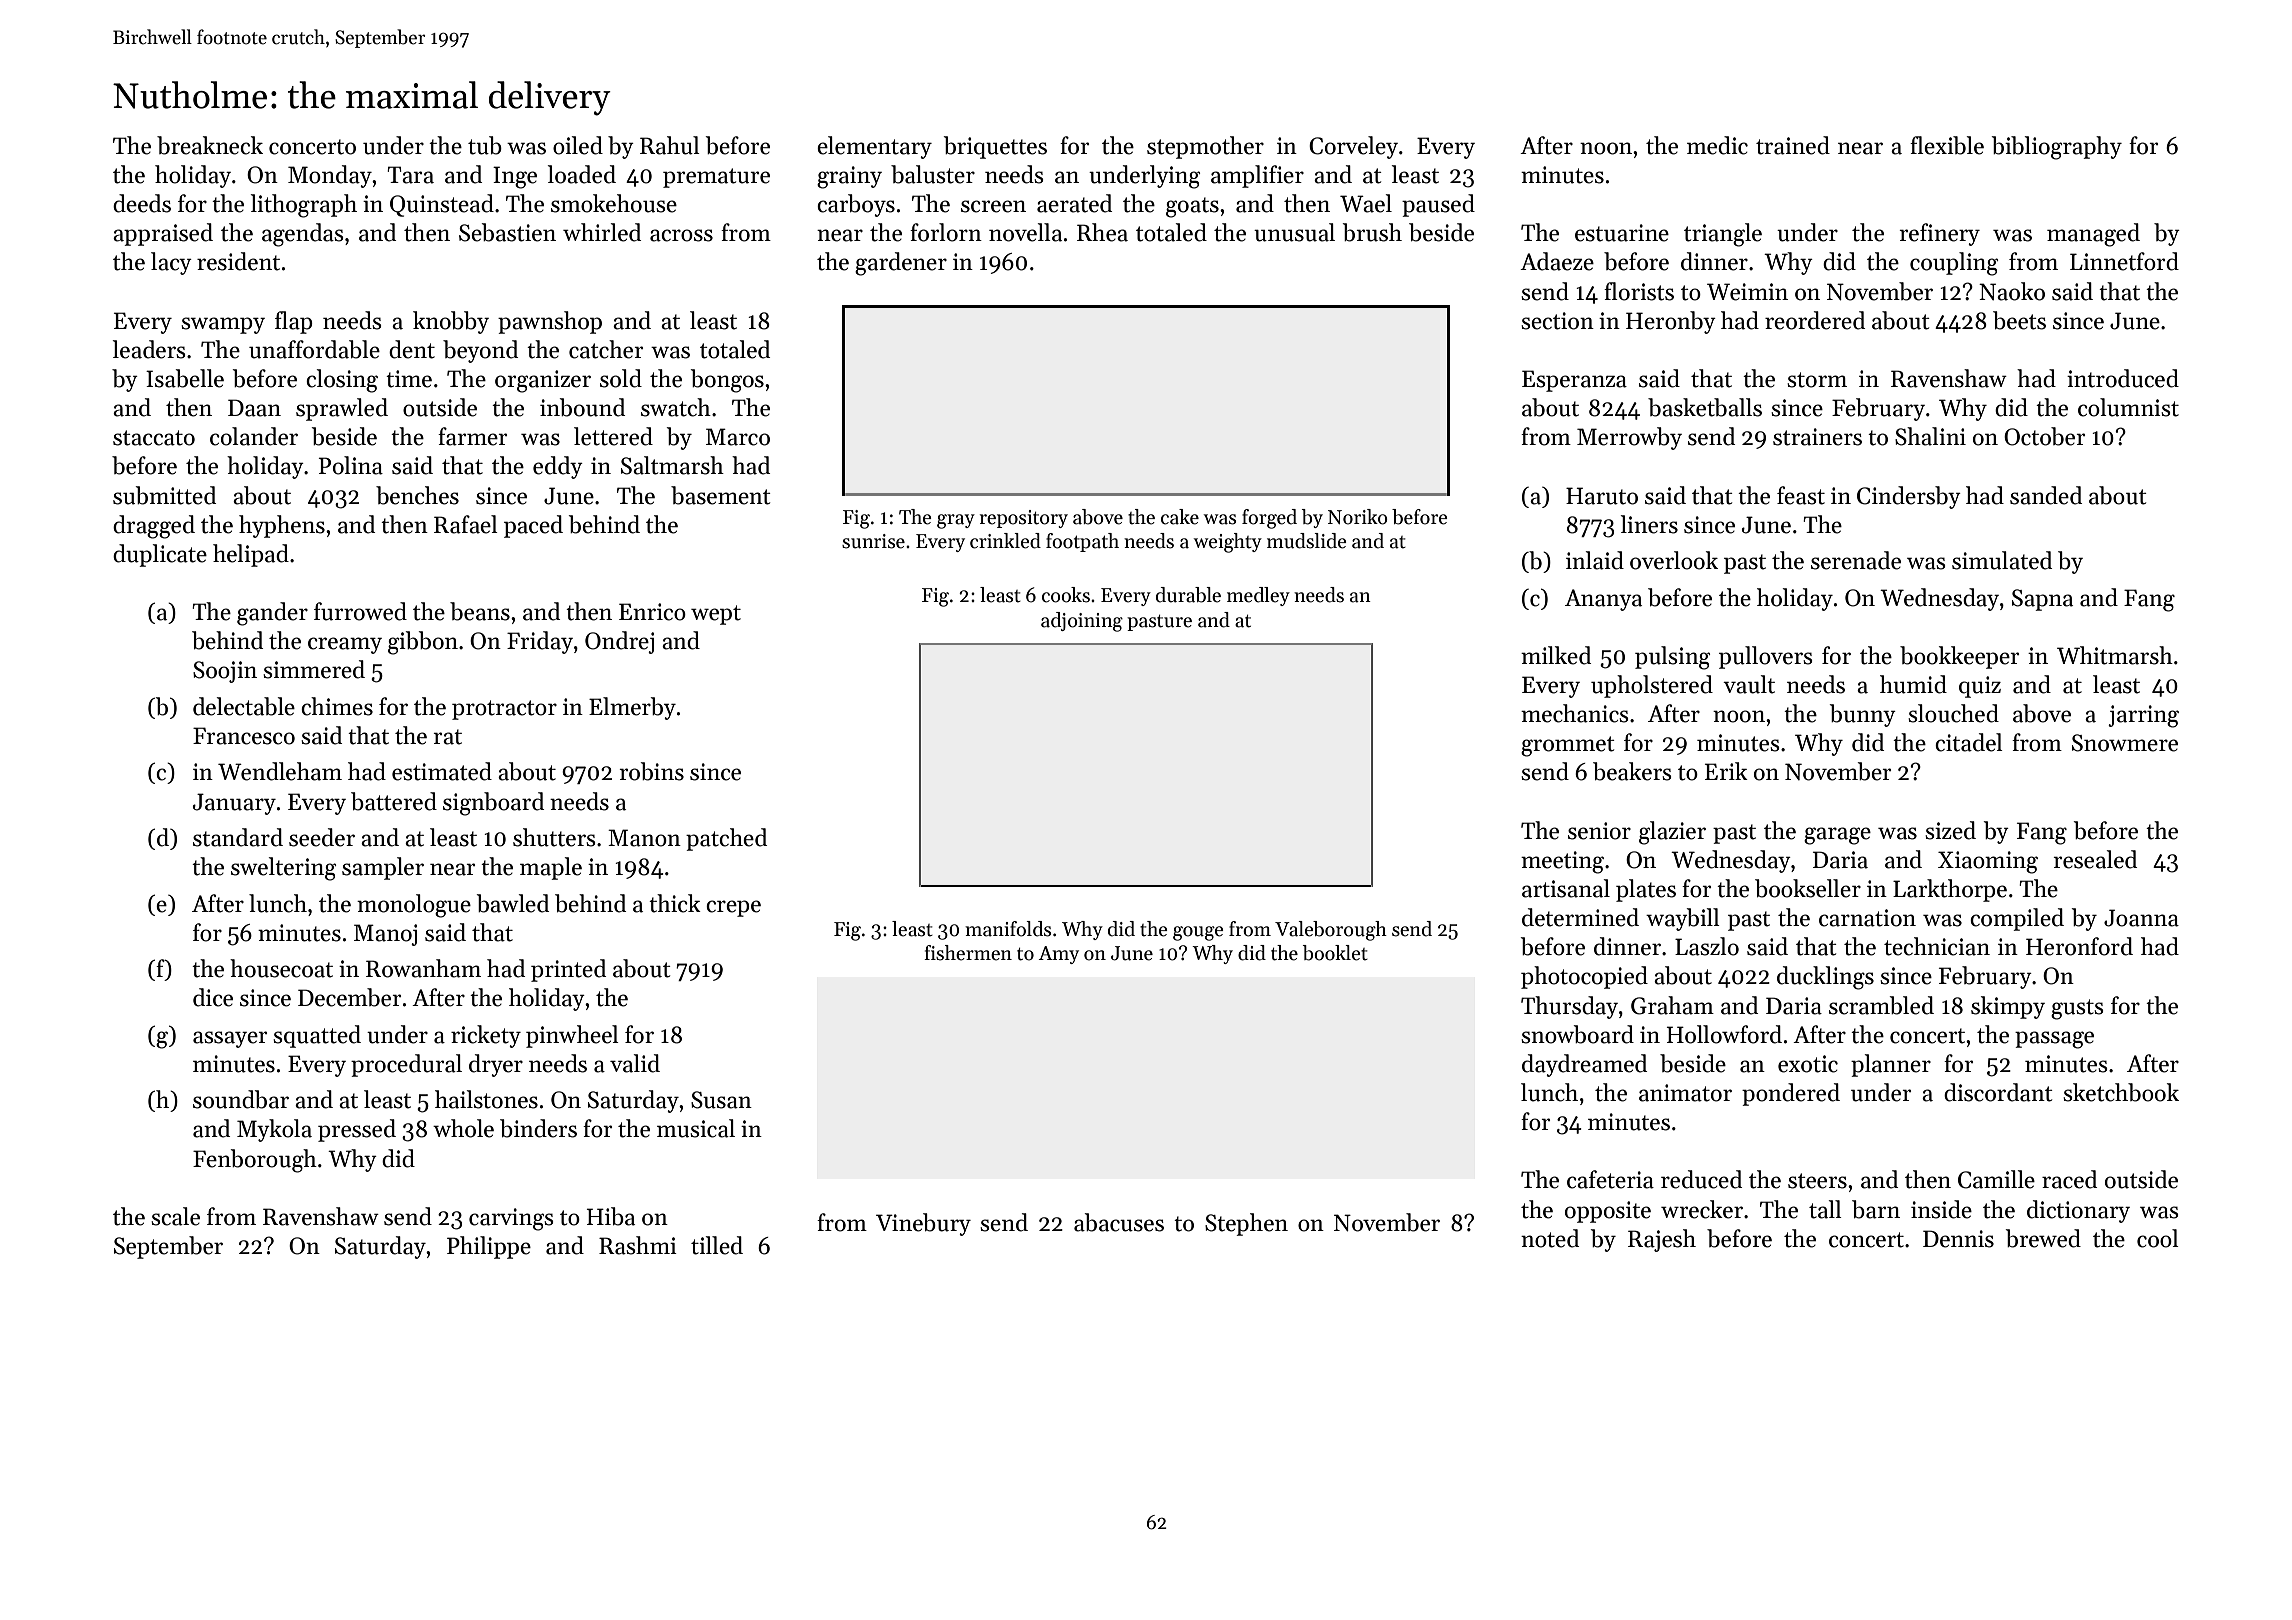 This screenshot has width=2292, height=1620. I want to click on oiled, so click(578, 145).
